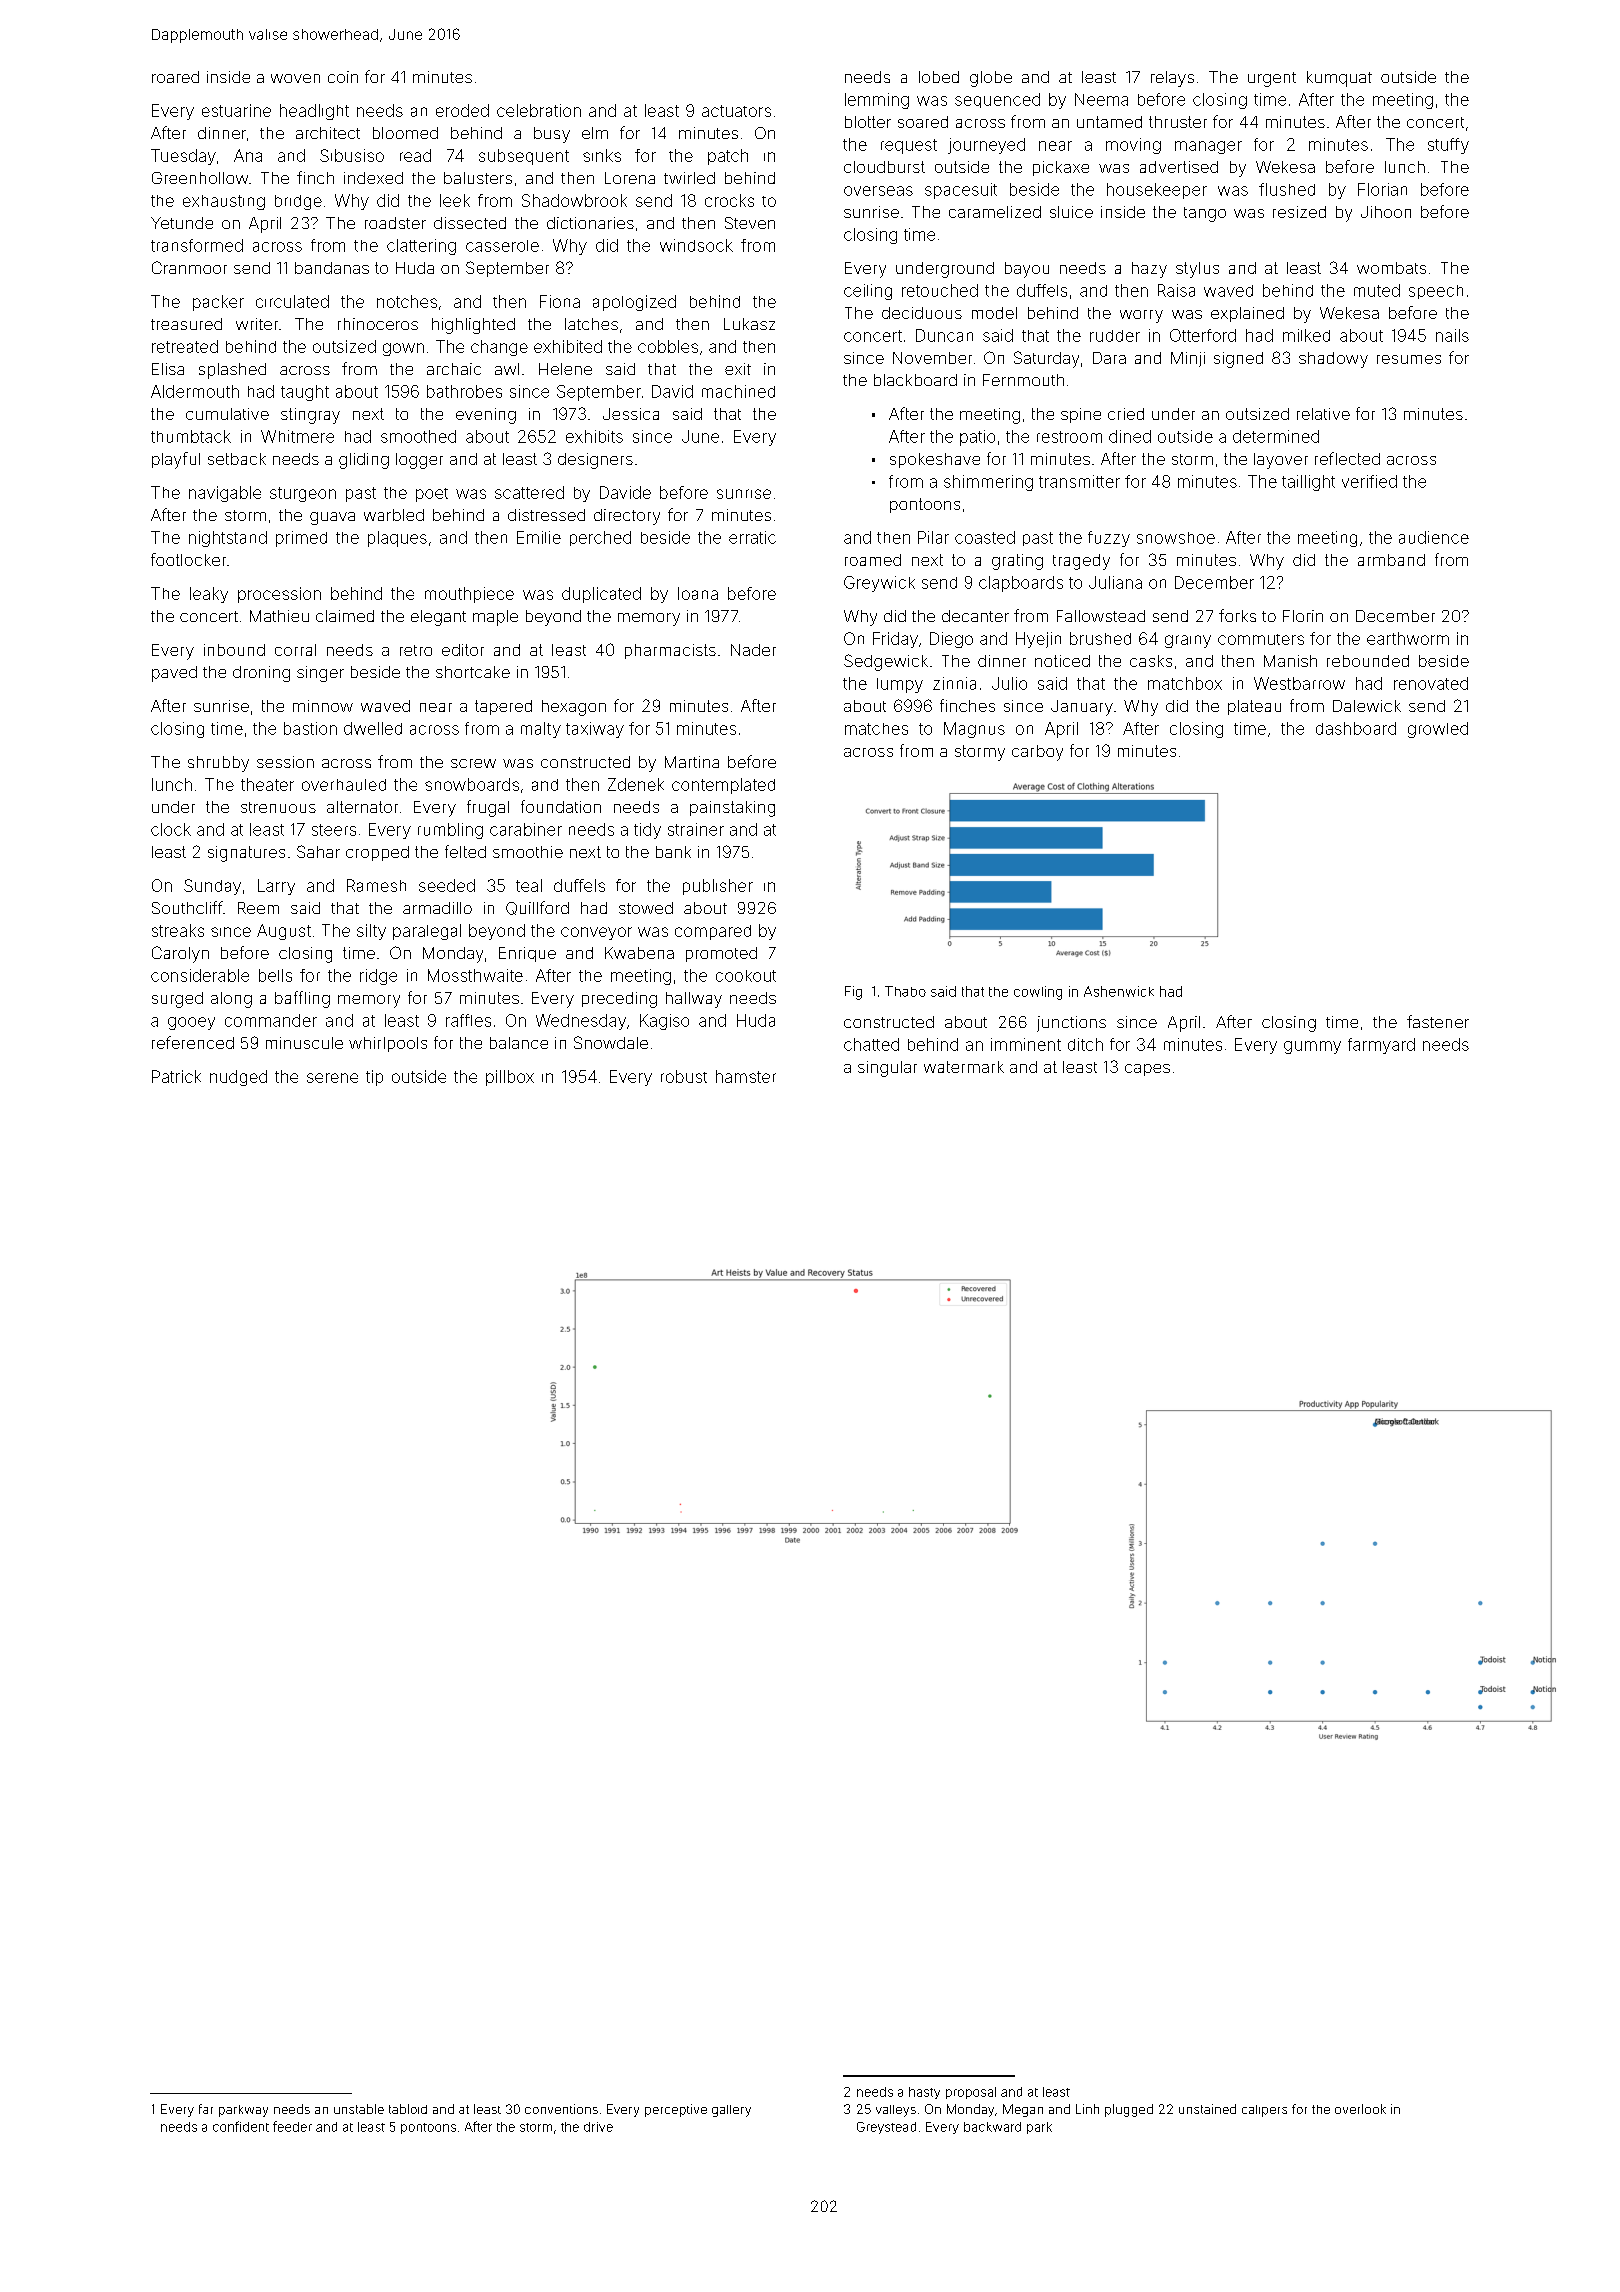  I want to click on Ashenwick, so click(1119, 991).
